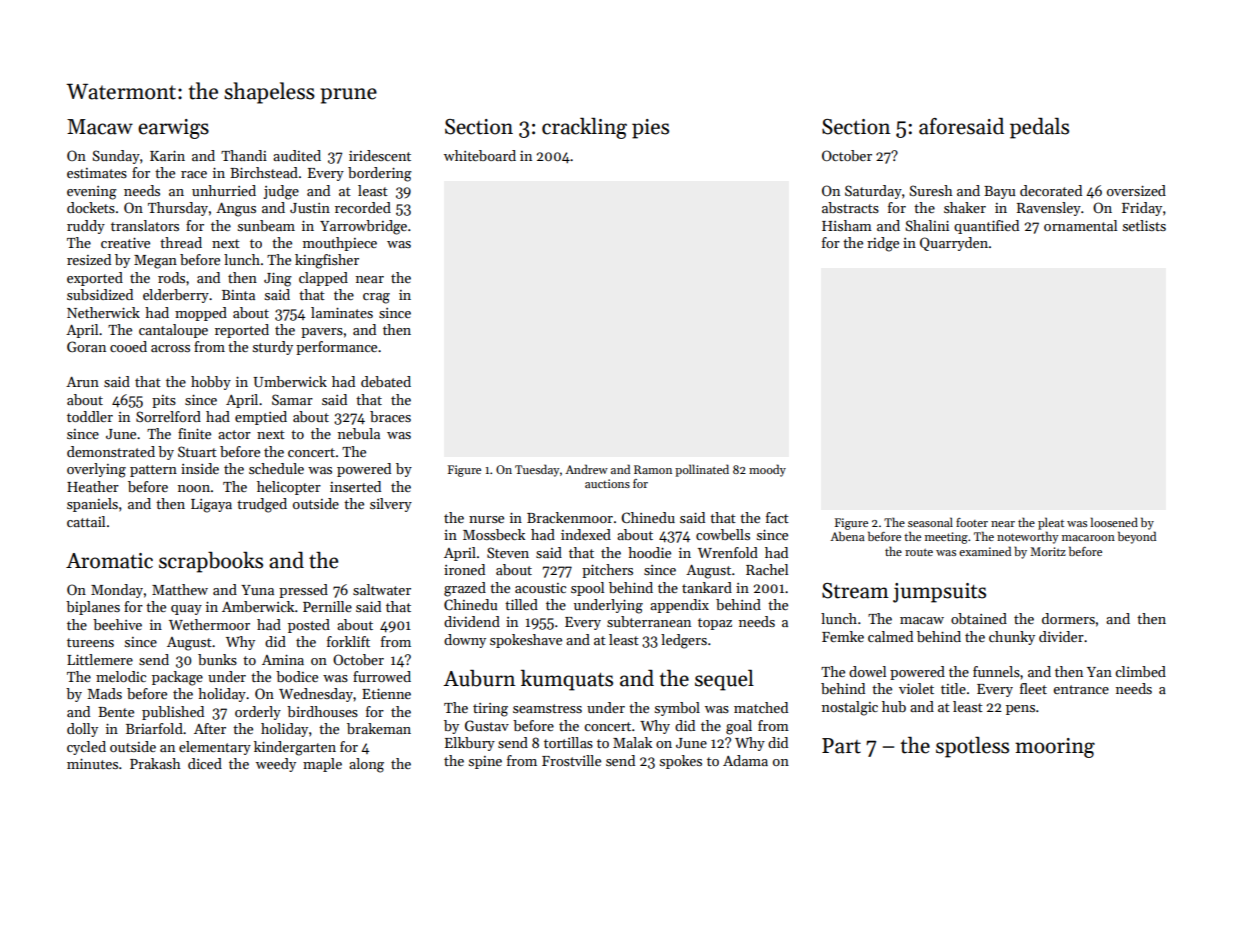 The image size is (1233, 952). Describe the element at coordinates (297, 155) in the document. I see `audited` at that location.
